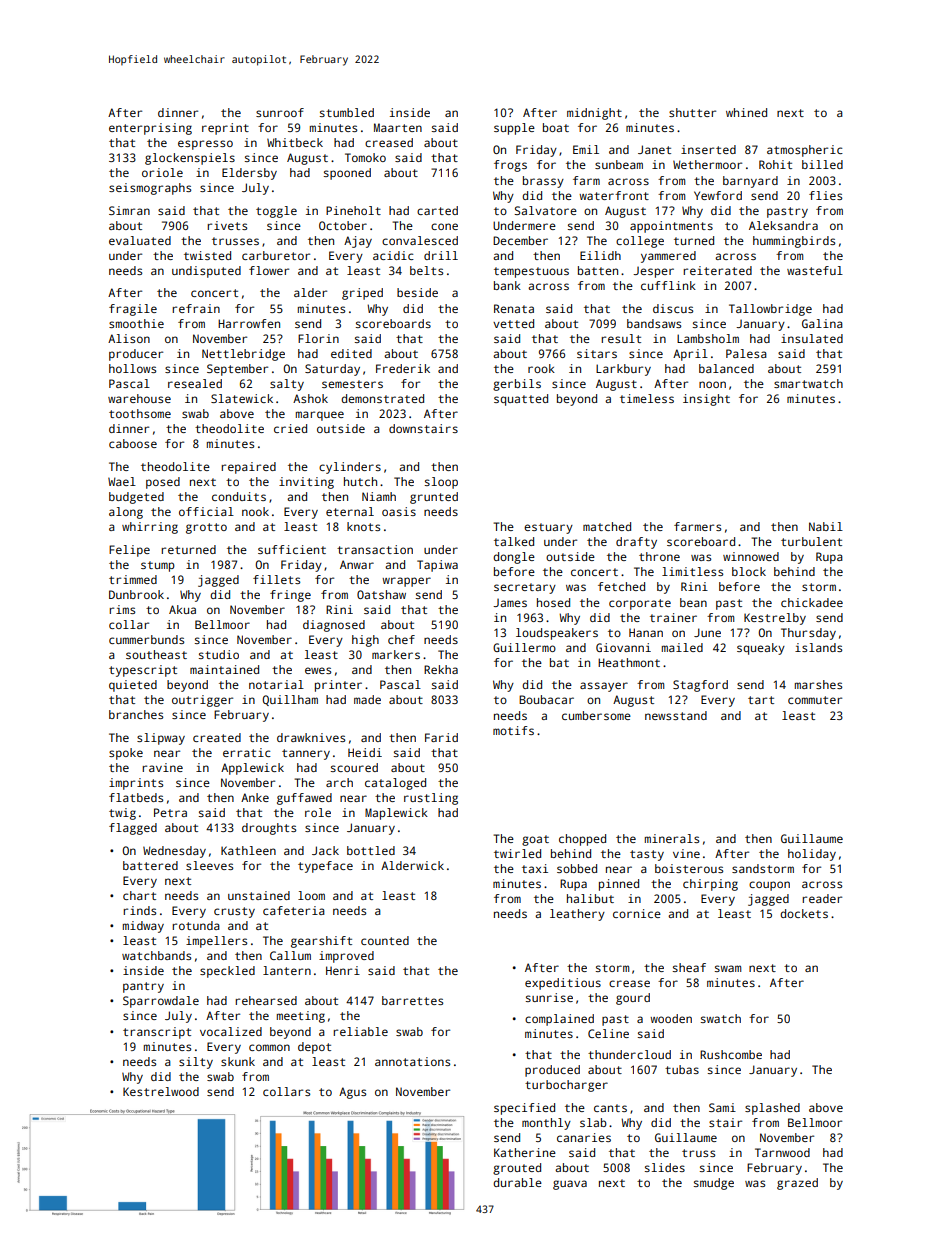 This screenshot has height=1233, width=952. I want to click on nook, so click(255, 511).
